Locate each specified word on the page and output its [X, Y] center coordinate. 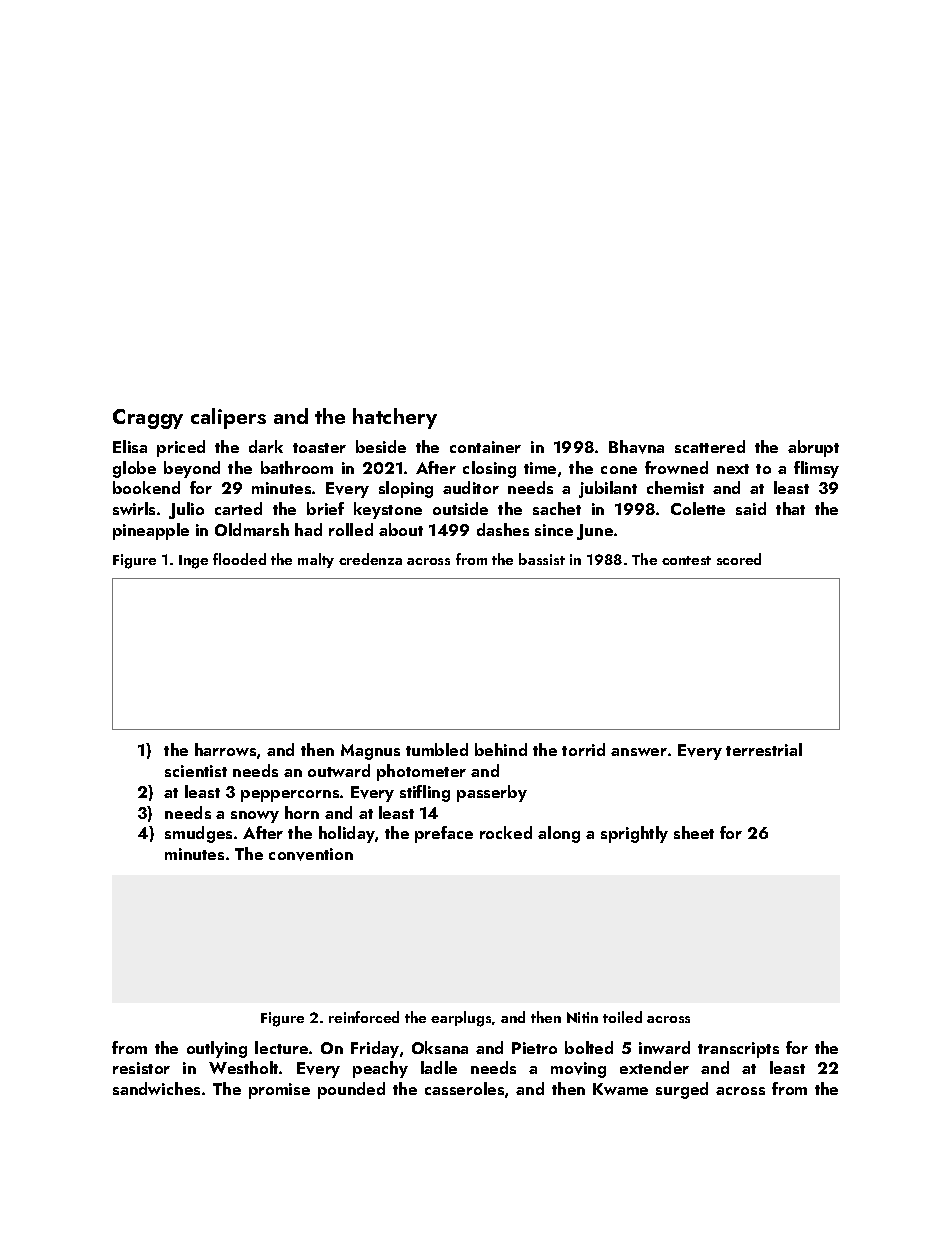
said [751, 508]
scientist [196, 771]
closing [489, 469]
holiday [347, 834]
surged [682, 1090]
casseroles [464, 1088]
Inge [193, 562]
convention [311, 854]
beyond [192, 469]
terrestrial [764, 749]
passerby [492, 793]
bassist [542, 559]
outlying [217, 1049]
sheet [694, 832]
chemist [675, 487]
